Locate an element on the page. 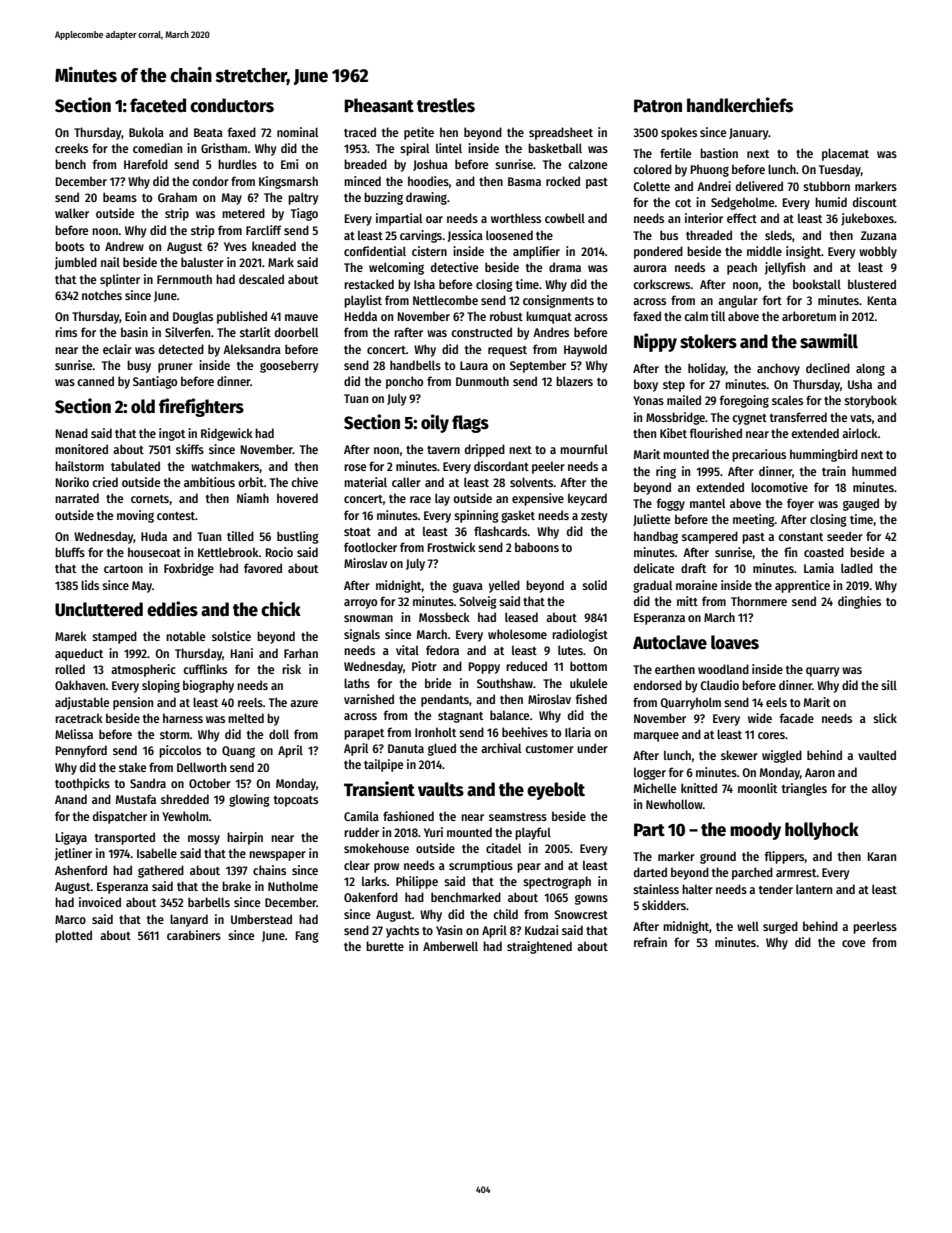 The width and height of the document is (952, 1233). loaves is located at coordinates (735, 642).
